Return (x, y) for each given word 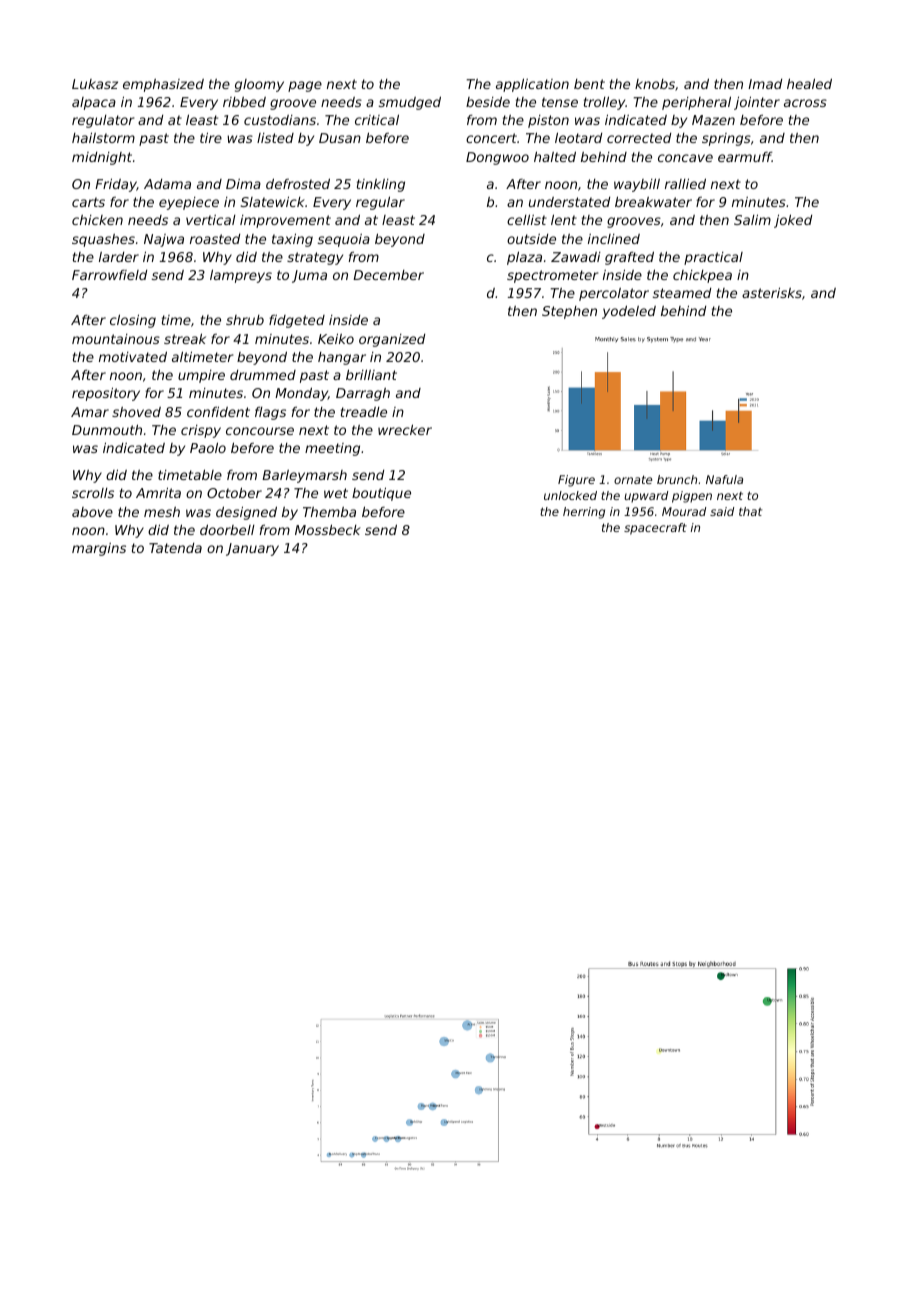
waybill (637, 185)
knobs (655, 84)
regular (380, 203)
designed (246, 513)
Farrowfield (109, 275)
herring (584, 513)
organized (392, 340)
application (532, 85)
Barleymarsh (304, 476)
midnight (102, 158)
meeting (332, 449)
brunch (677, 479)
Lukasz (95, 84)
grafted (629, 258)
